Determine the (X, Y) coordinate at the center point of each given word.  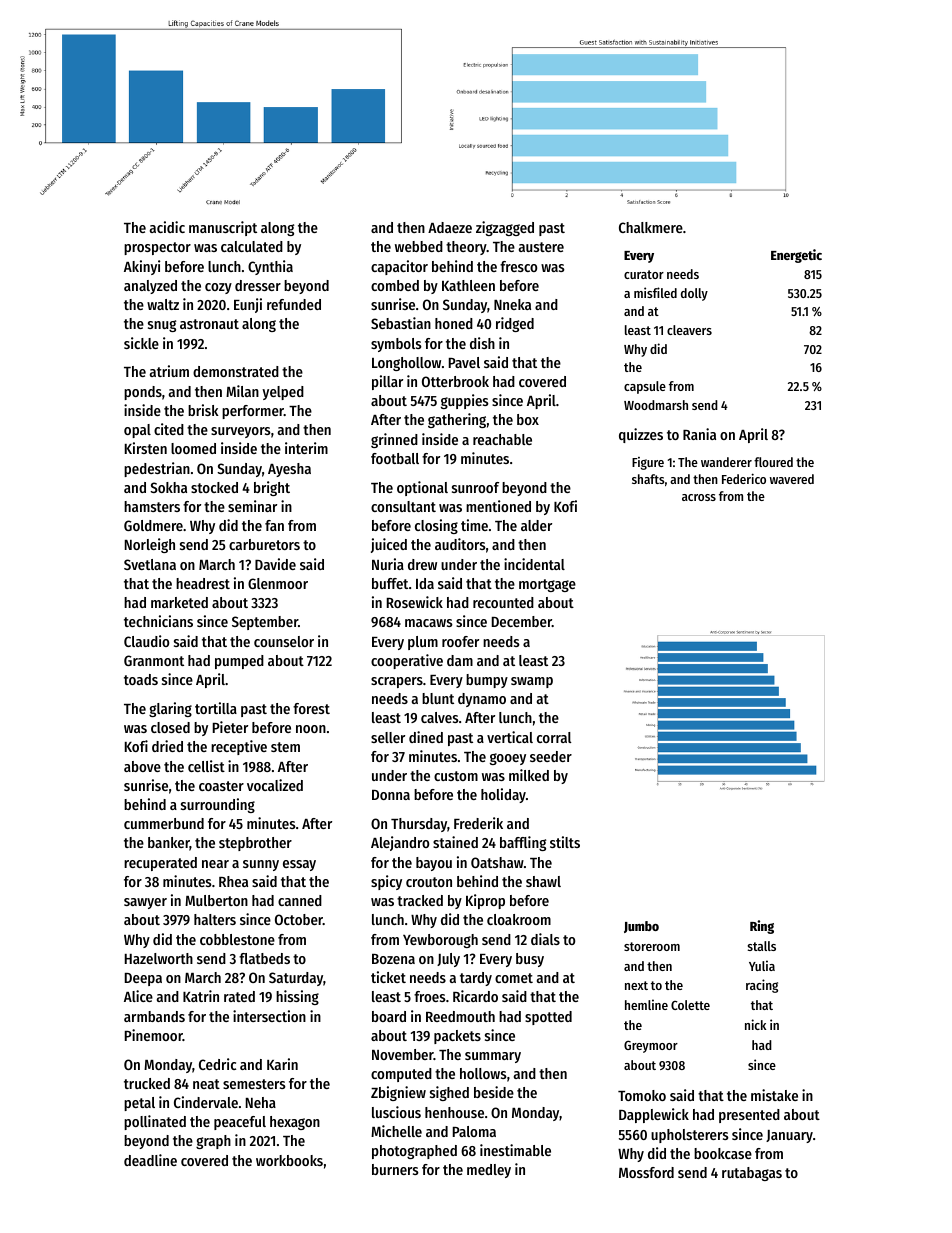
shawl (543, 881)
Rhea (233, 881)
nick (755, 1024)
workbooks (289, 1160)
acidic (167, 227)
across (699, 497)
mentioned (498, 506)
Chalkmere (651, 227)
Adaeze (450, 227)
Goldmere (153, 525)
